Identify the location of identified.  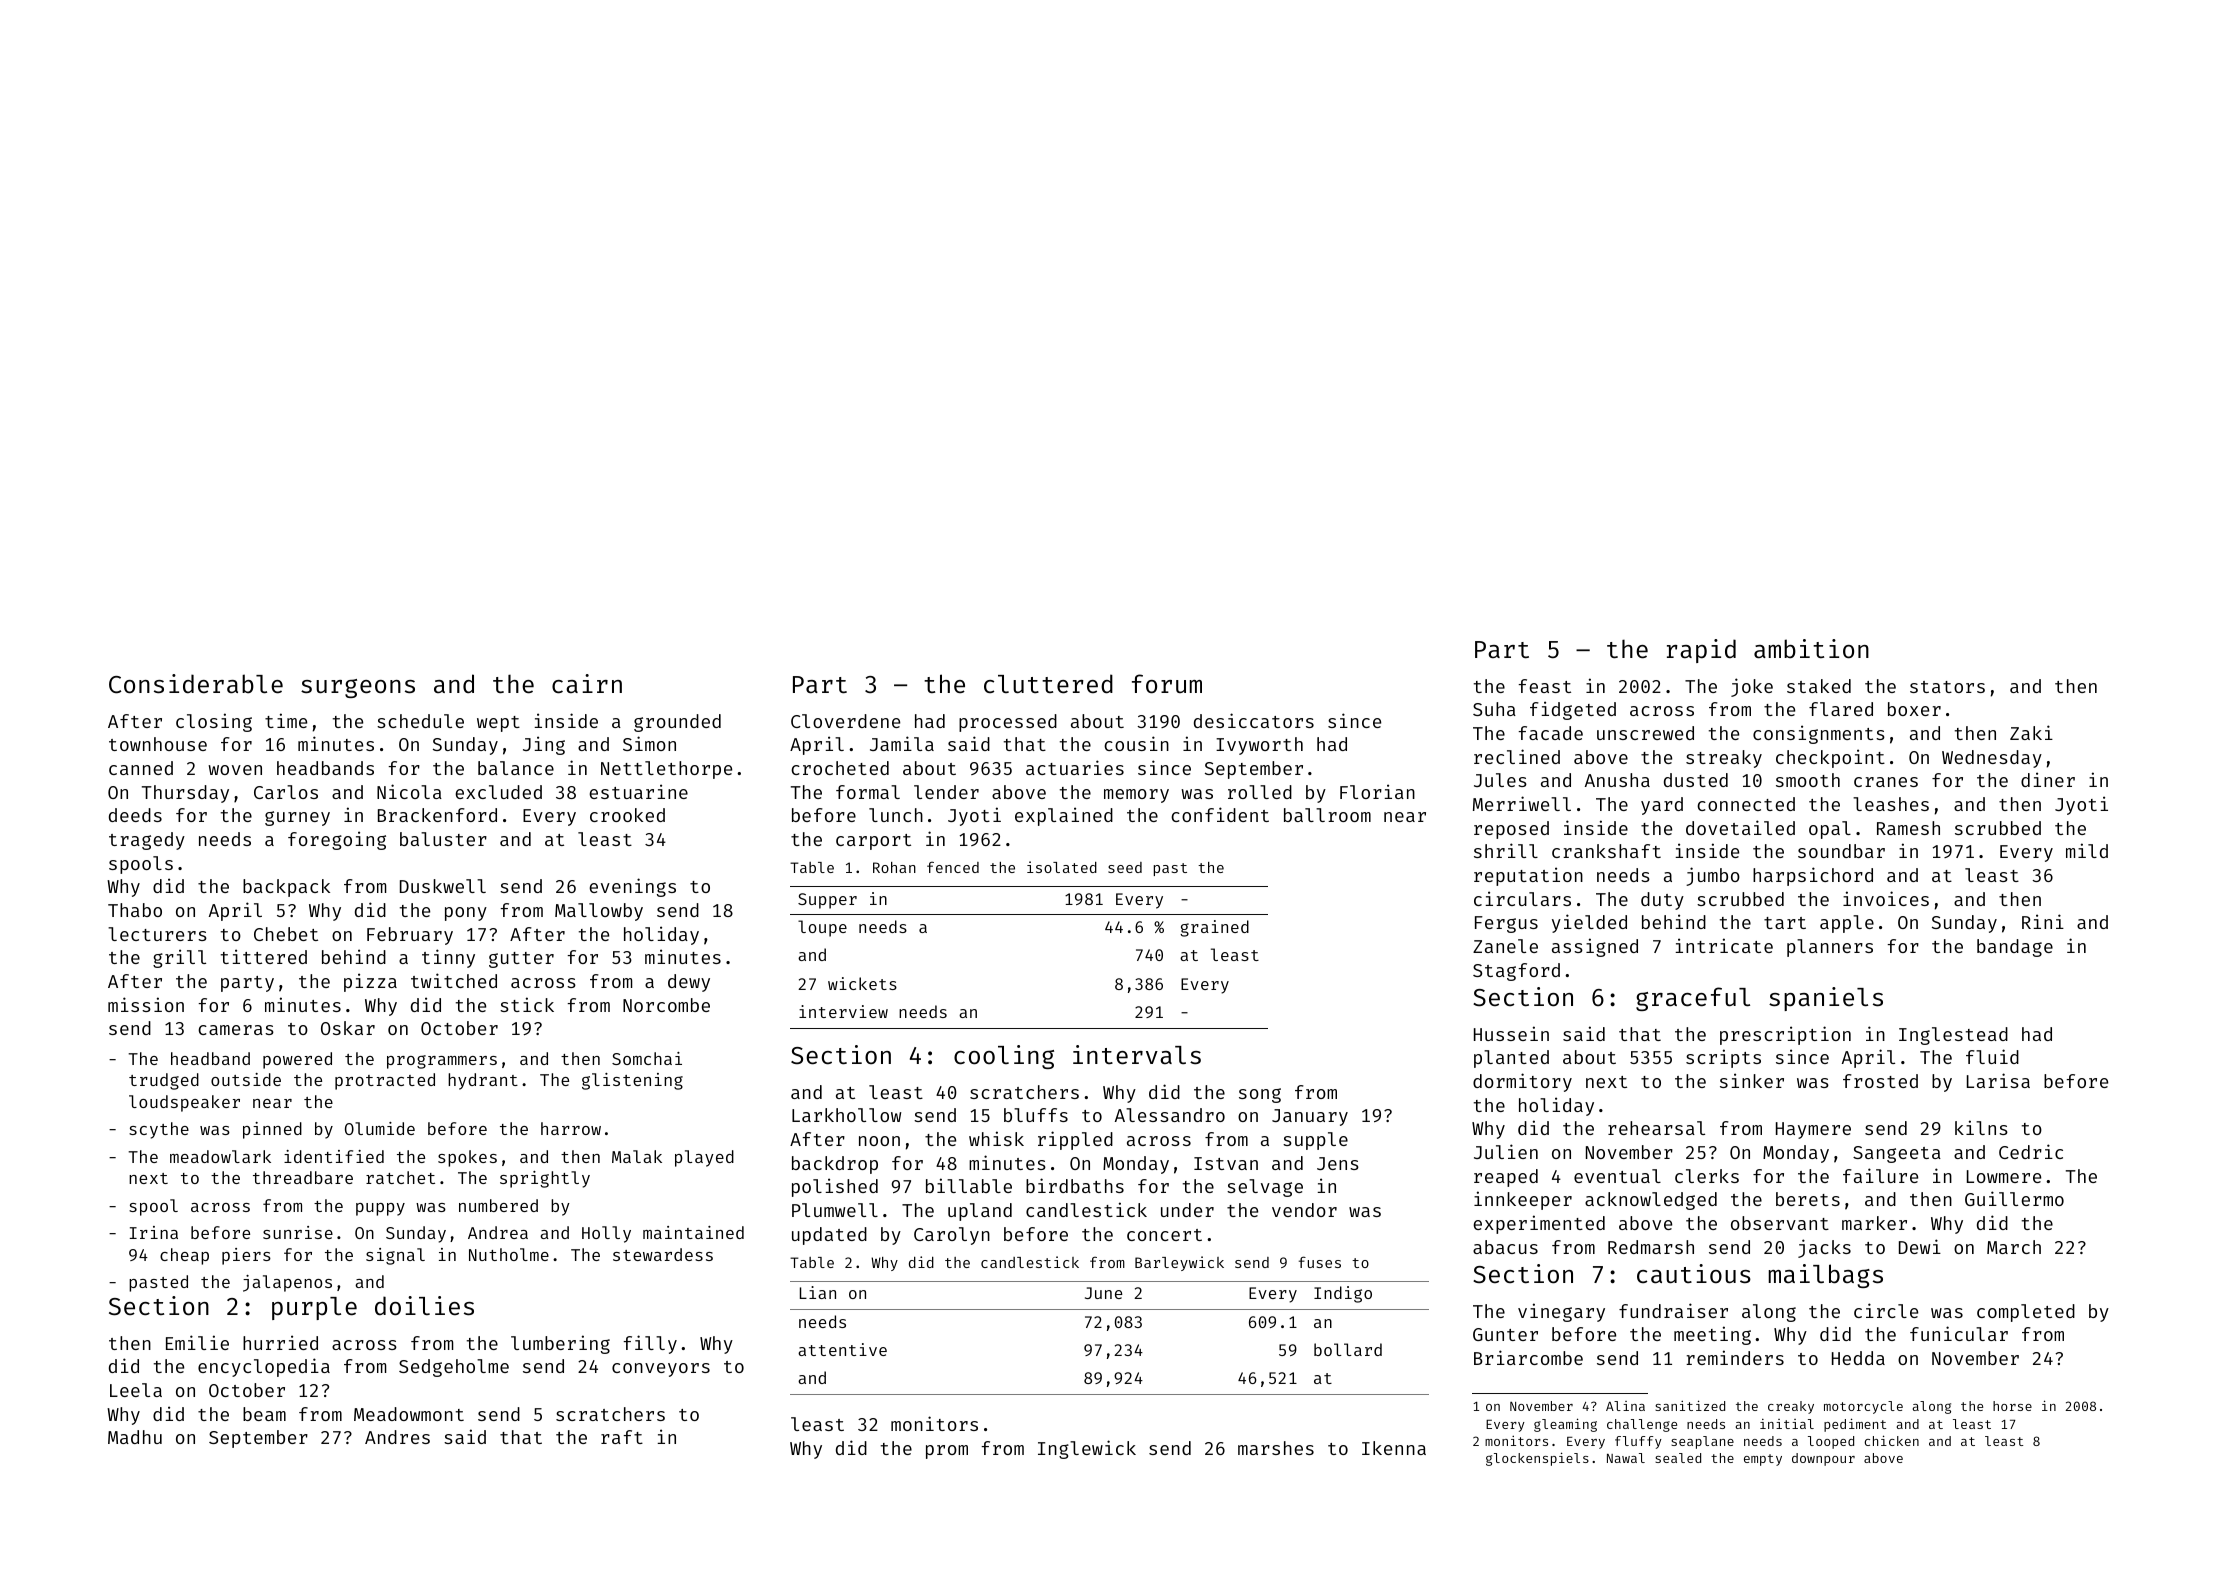
(334, 1156).
